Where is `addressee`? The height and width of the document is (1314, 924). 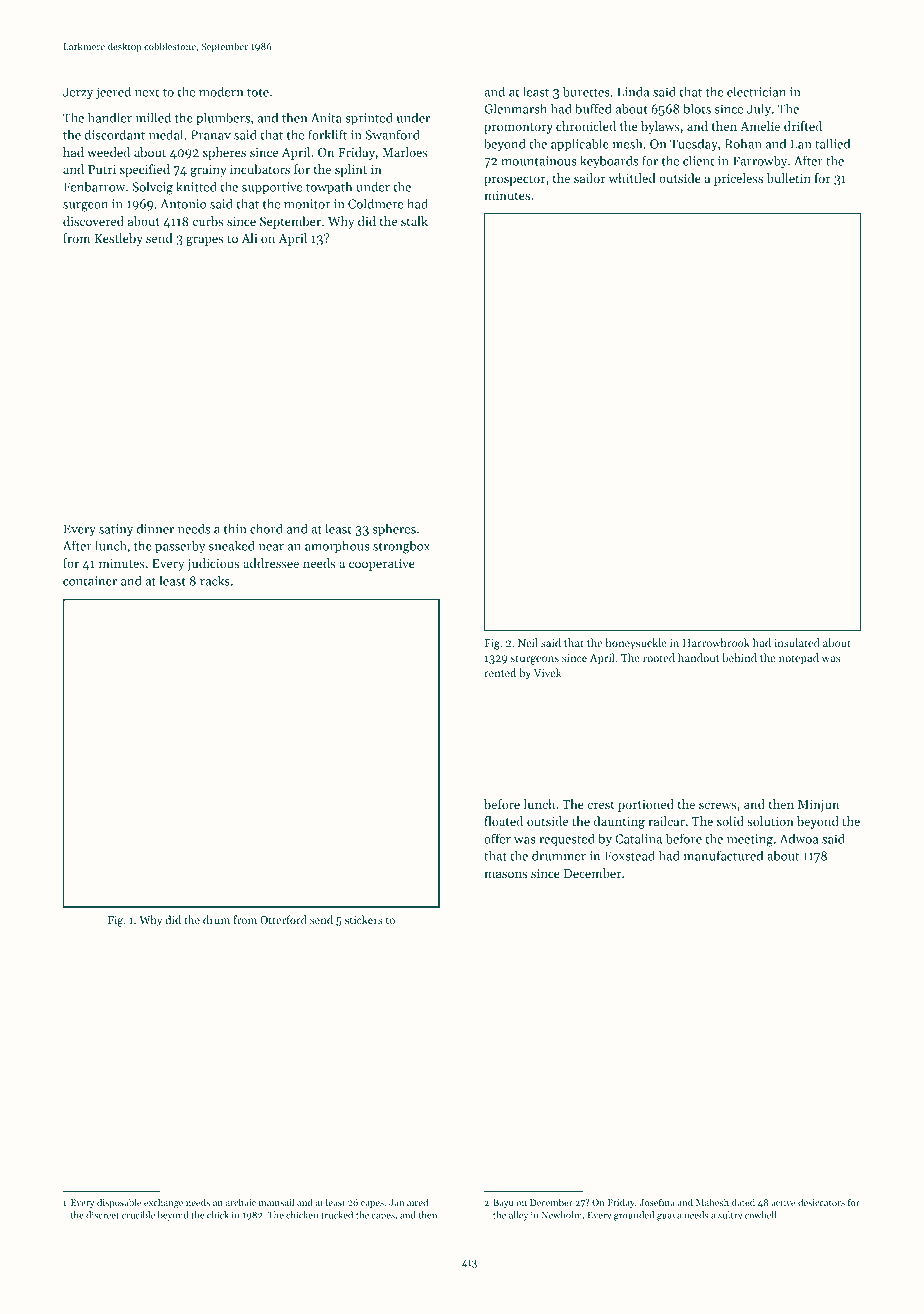
addressee is located at coordinates (271, 563).
